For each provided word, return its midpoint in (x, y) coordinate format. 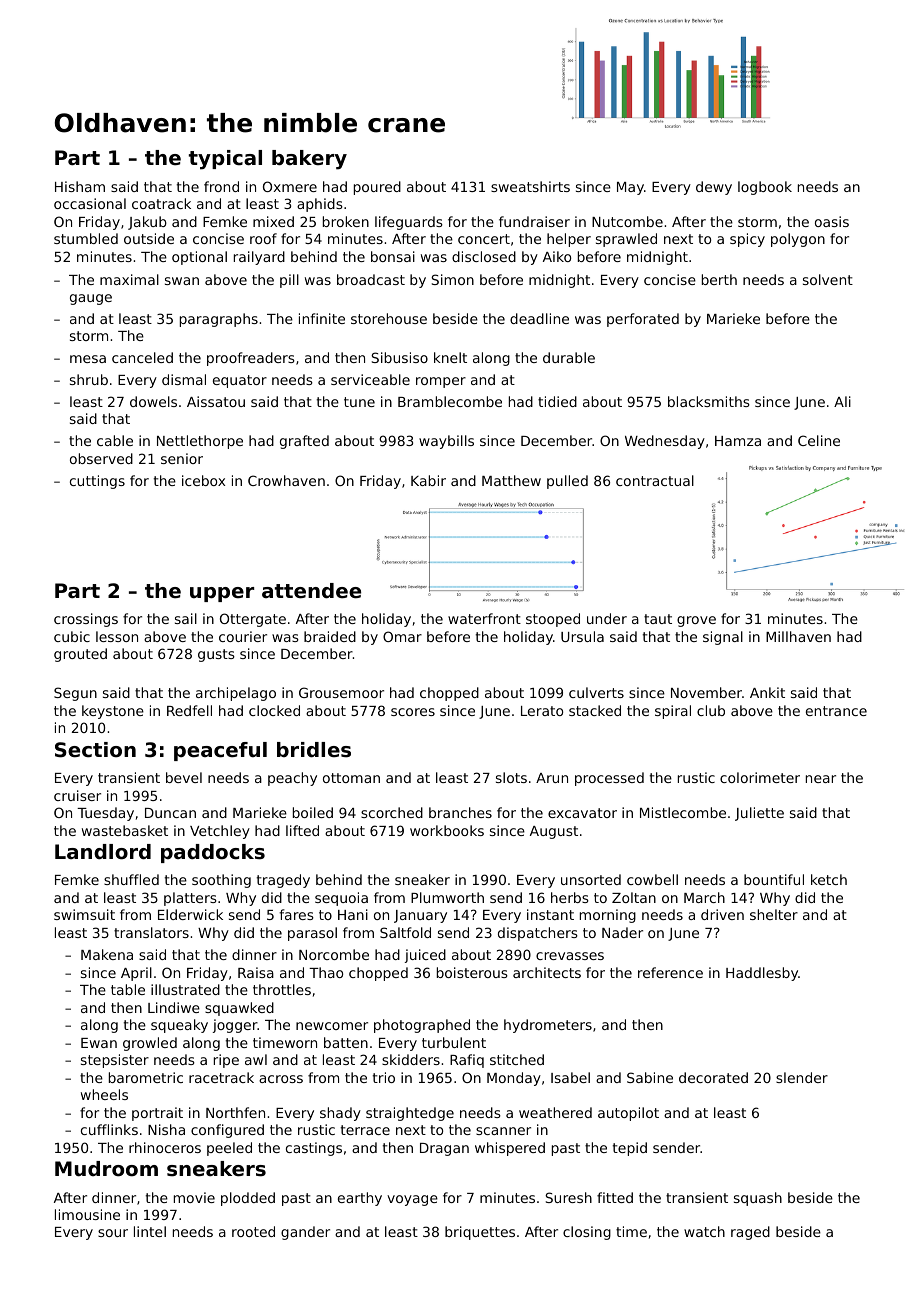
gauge (91, 299)
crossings (86, 620)
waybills (446, 442)
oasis (832, 221)
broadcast (371, 279)
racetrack (221, 1077)
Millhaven (798, 636)
